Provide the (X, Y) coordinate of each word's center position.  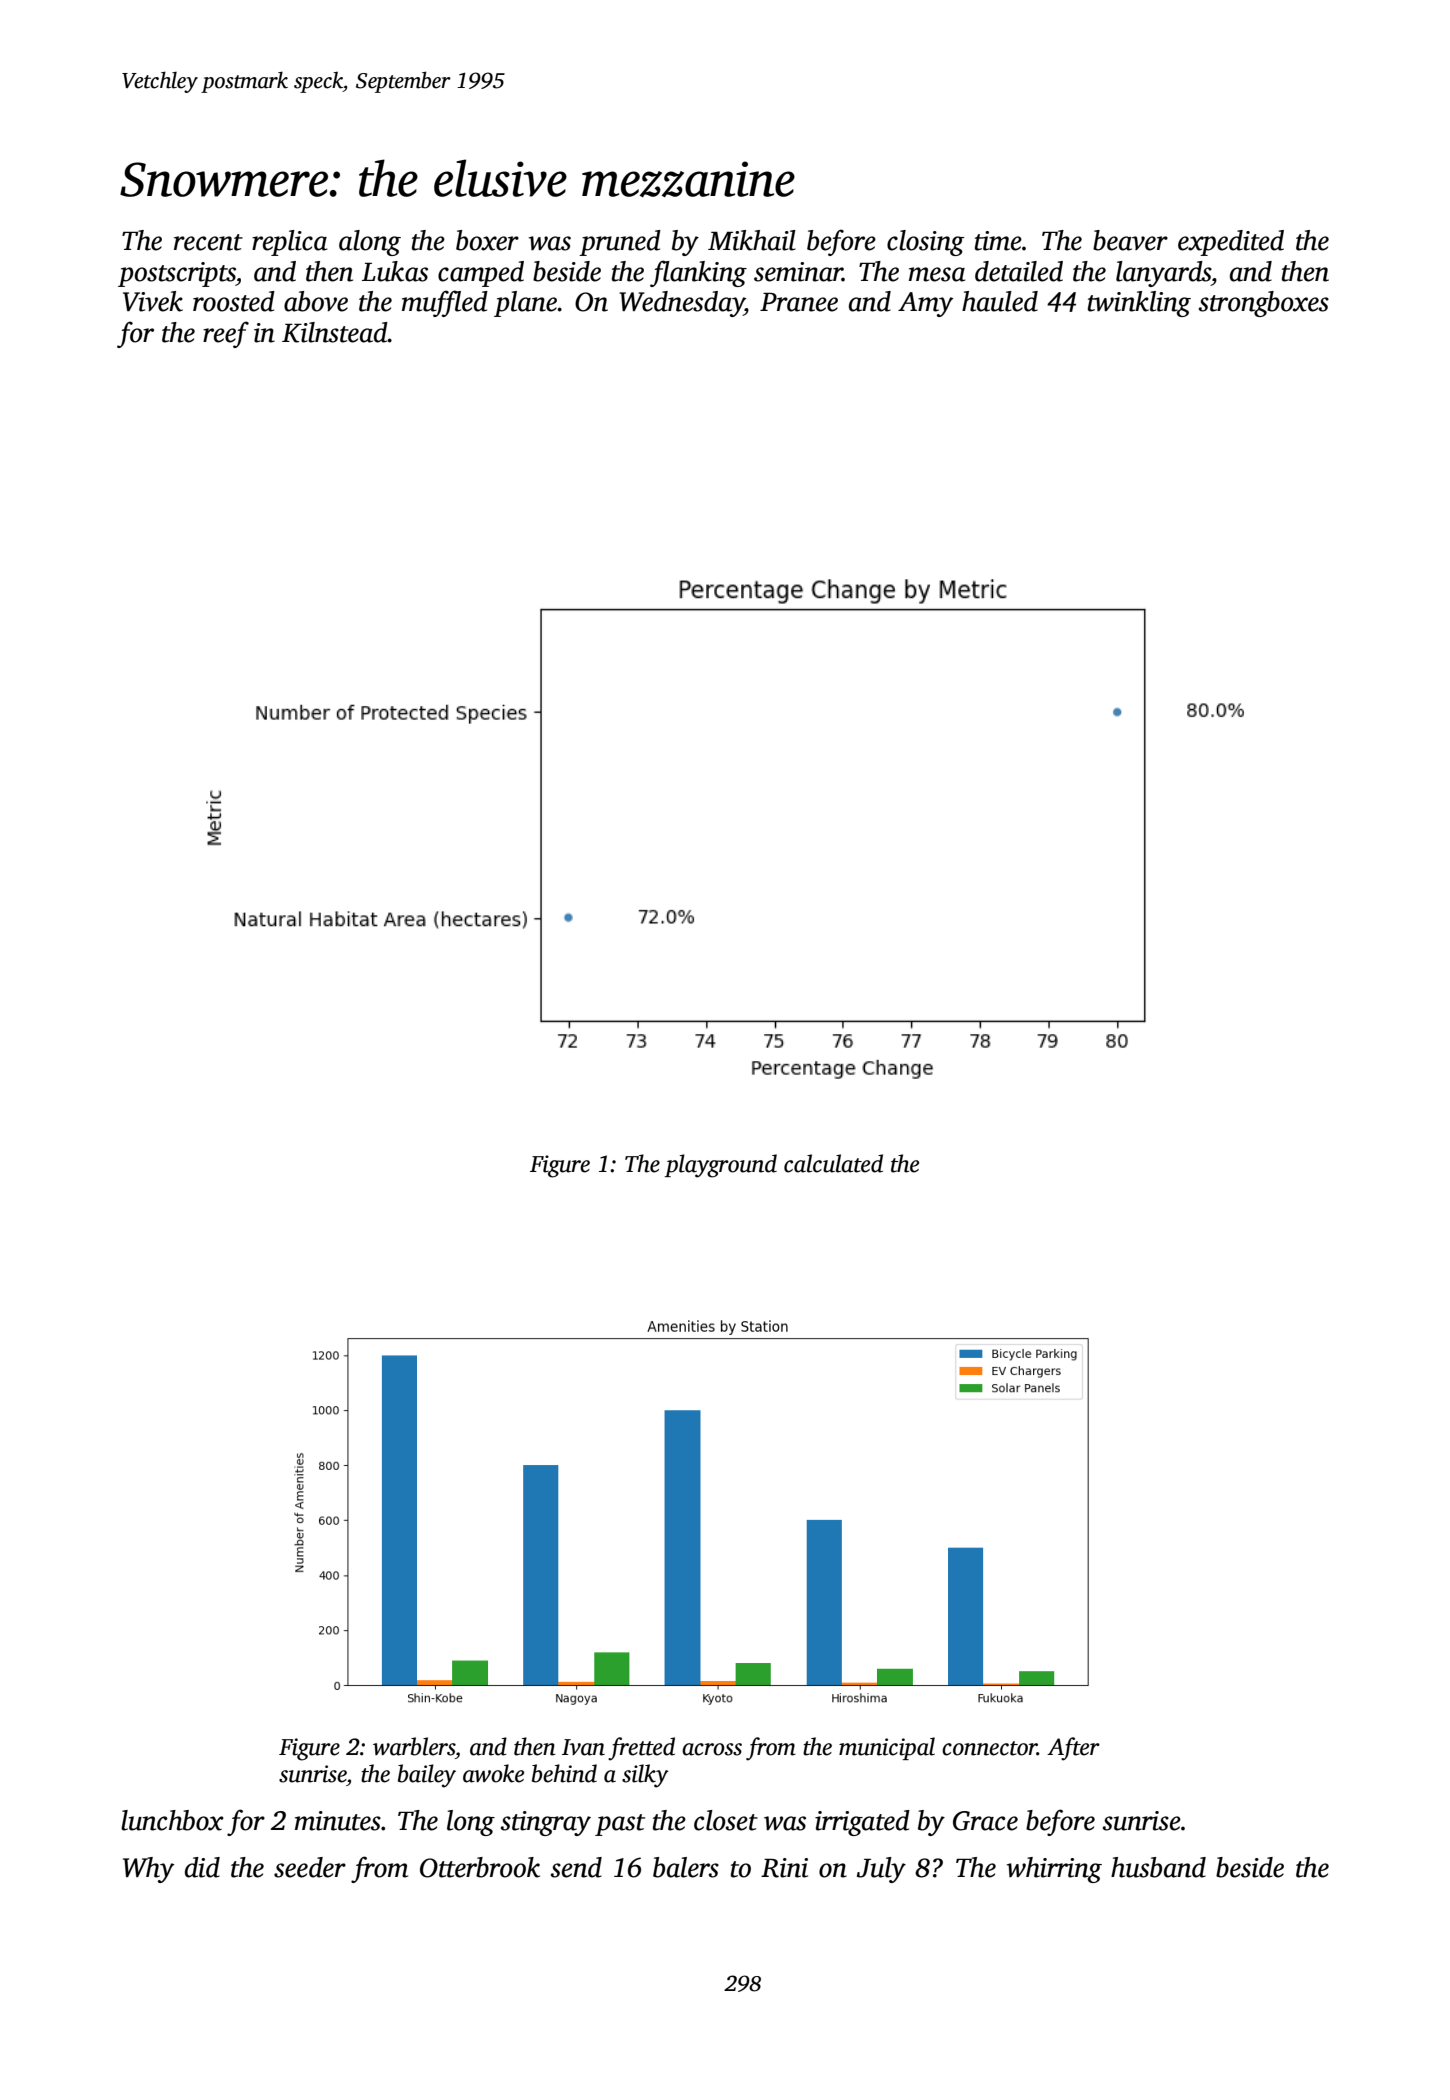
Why (148, 1870)
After (1073, 1749)
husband (1158, 1867)
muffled (445, 303)
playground (721, 1166)
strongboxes (1263, 304)
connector (989, 1748)
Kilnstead (335, 332)
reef (226, 334)
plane (526, 304)
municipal (887, 1748)
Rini (784, 1868)
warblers (414, 1746)
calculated (833, 1163)
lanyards (1163, 274)
